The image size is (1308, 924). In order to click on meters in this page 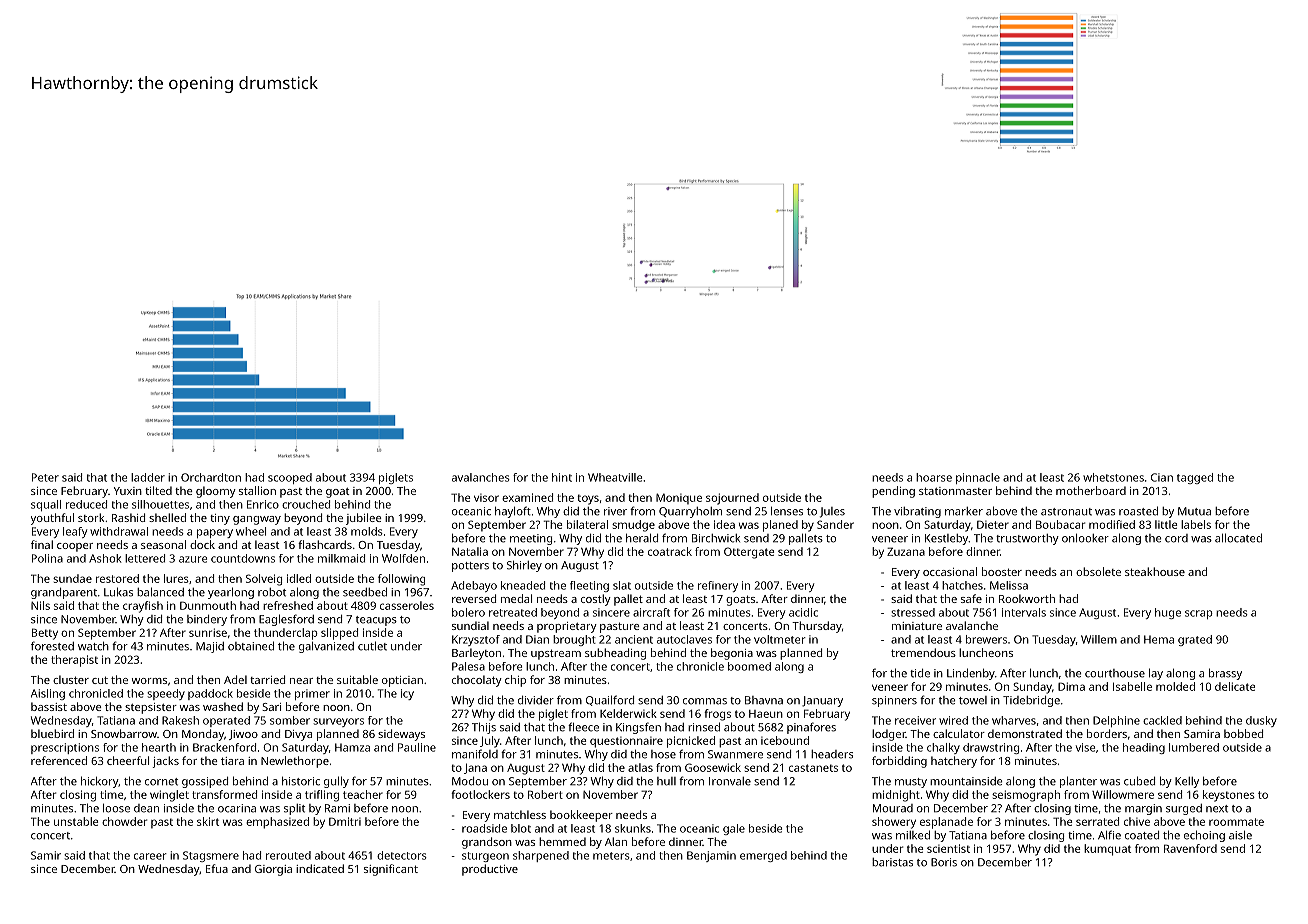, I will do `click(611, 856)`.
